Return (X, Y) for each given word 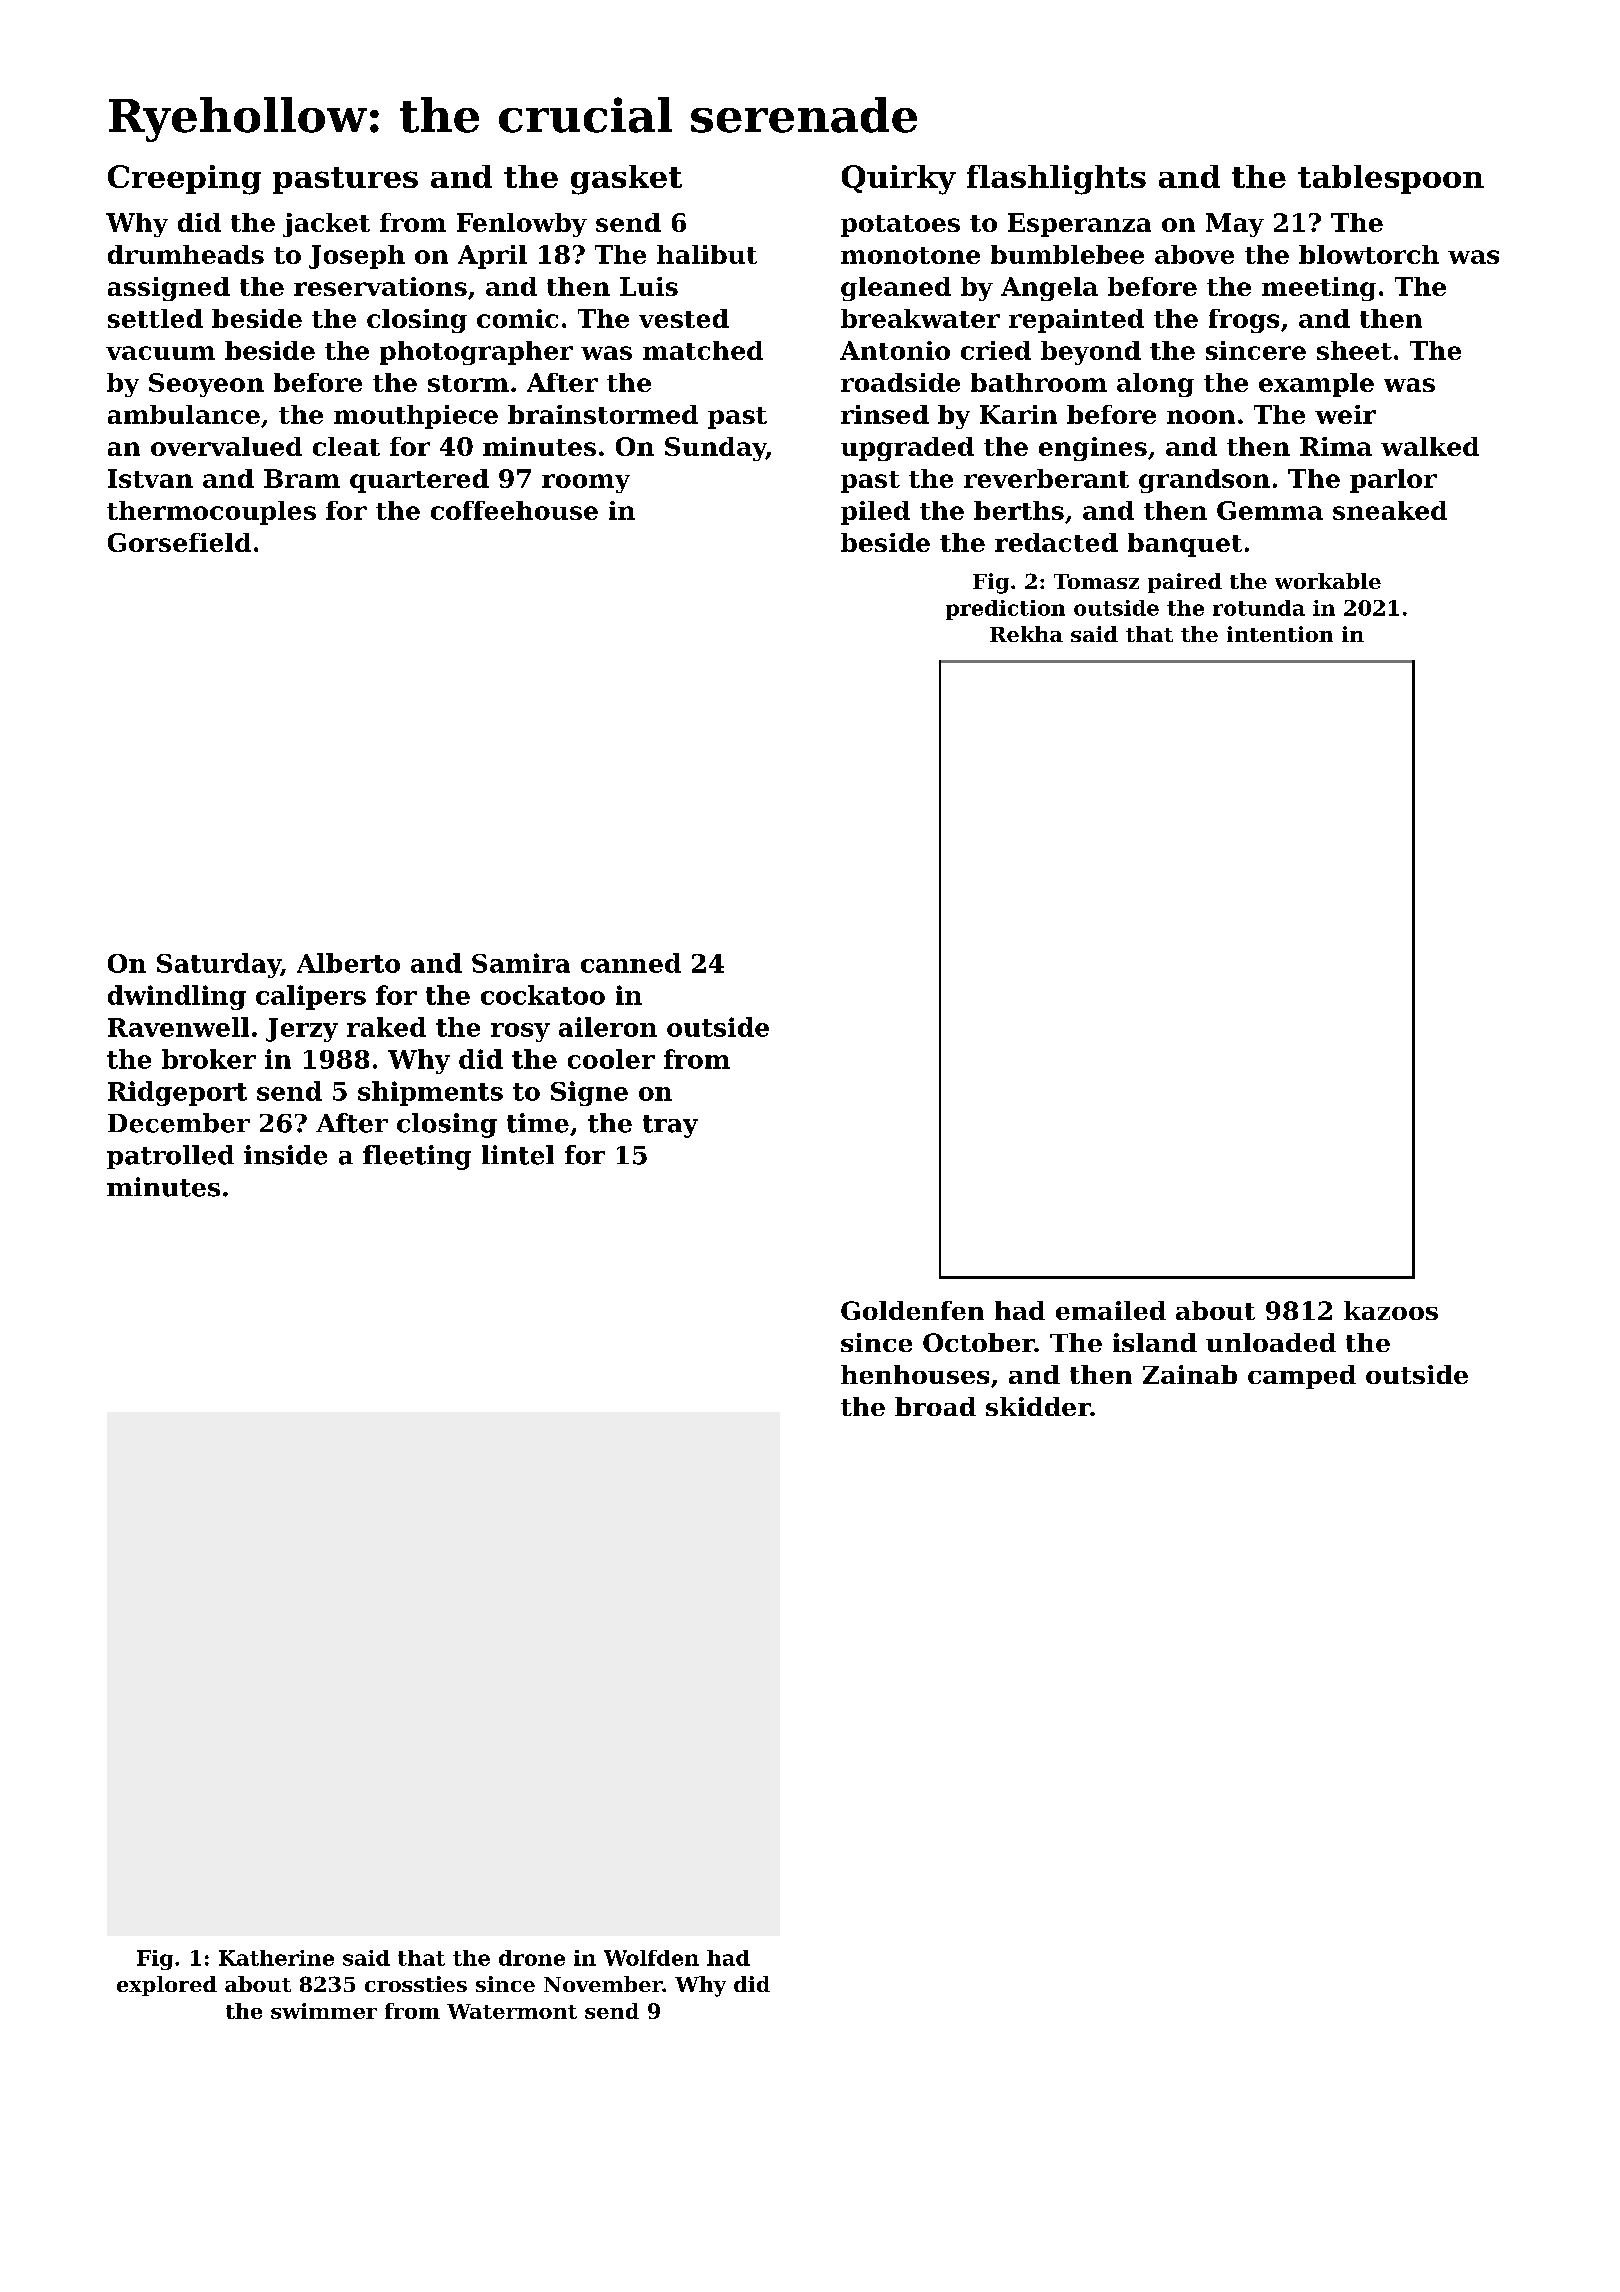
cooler (611, 1059)
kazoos (1391, 1310)
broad (935, 1406)
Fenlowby (522, 225)
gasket (626, 180)
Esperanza (1079, 225)
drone (532, 1958)
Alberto (348, 963)
